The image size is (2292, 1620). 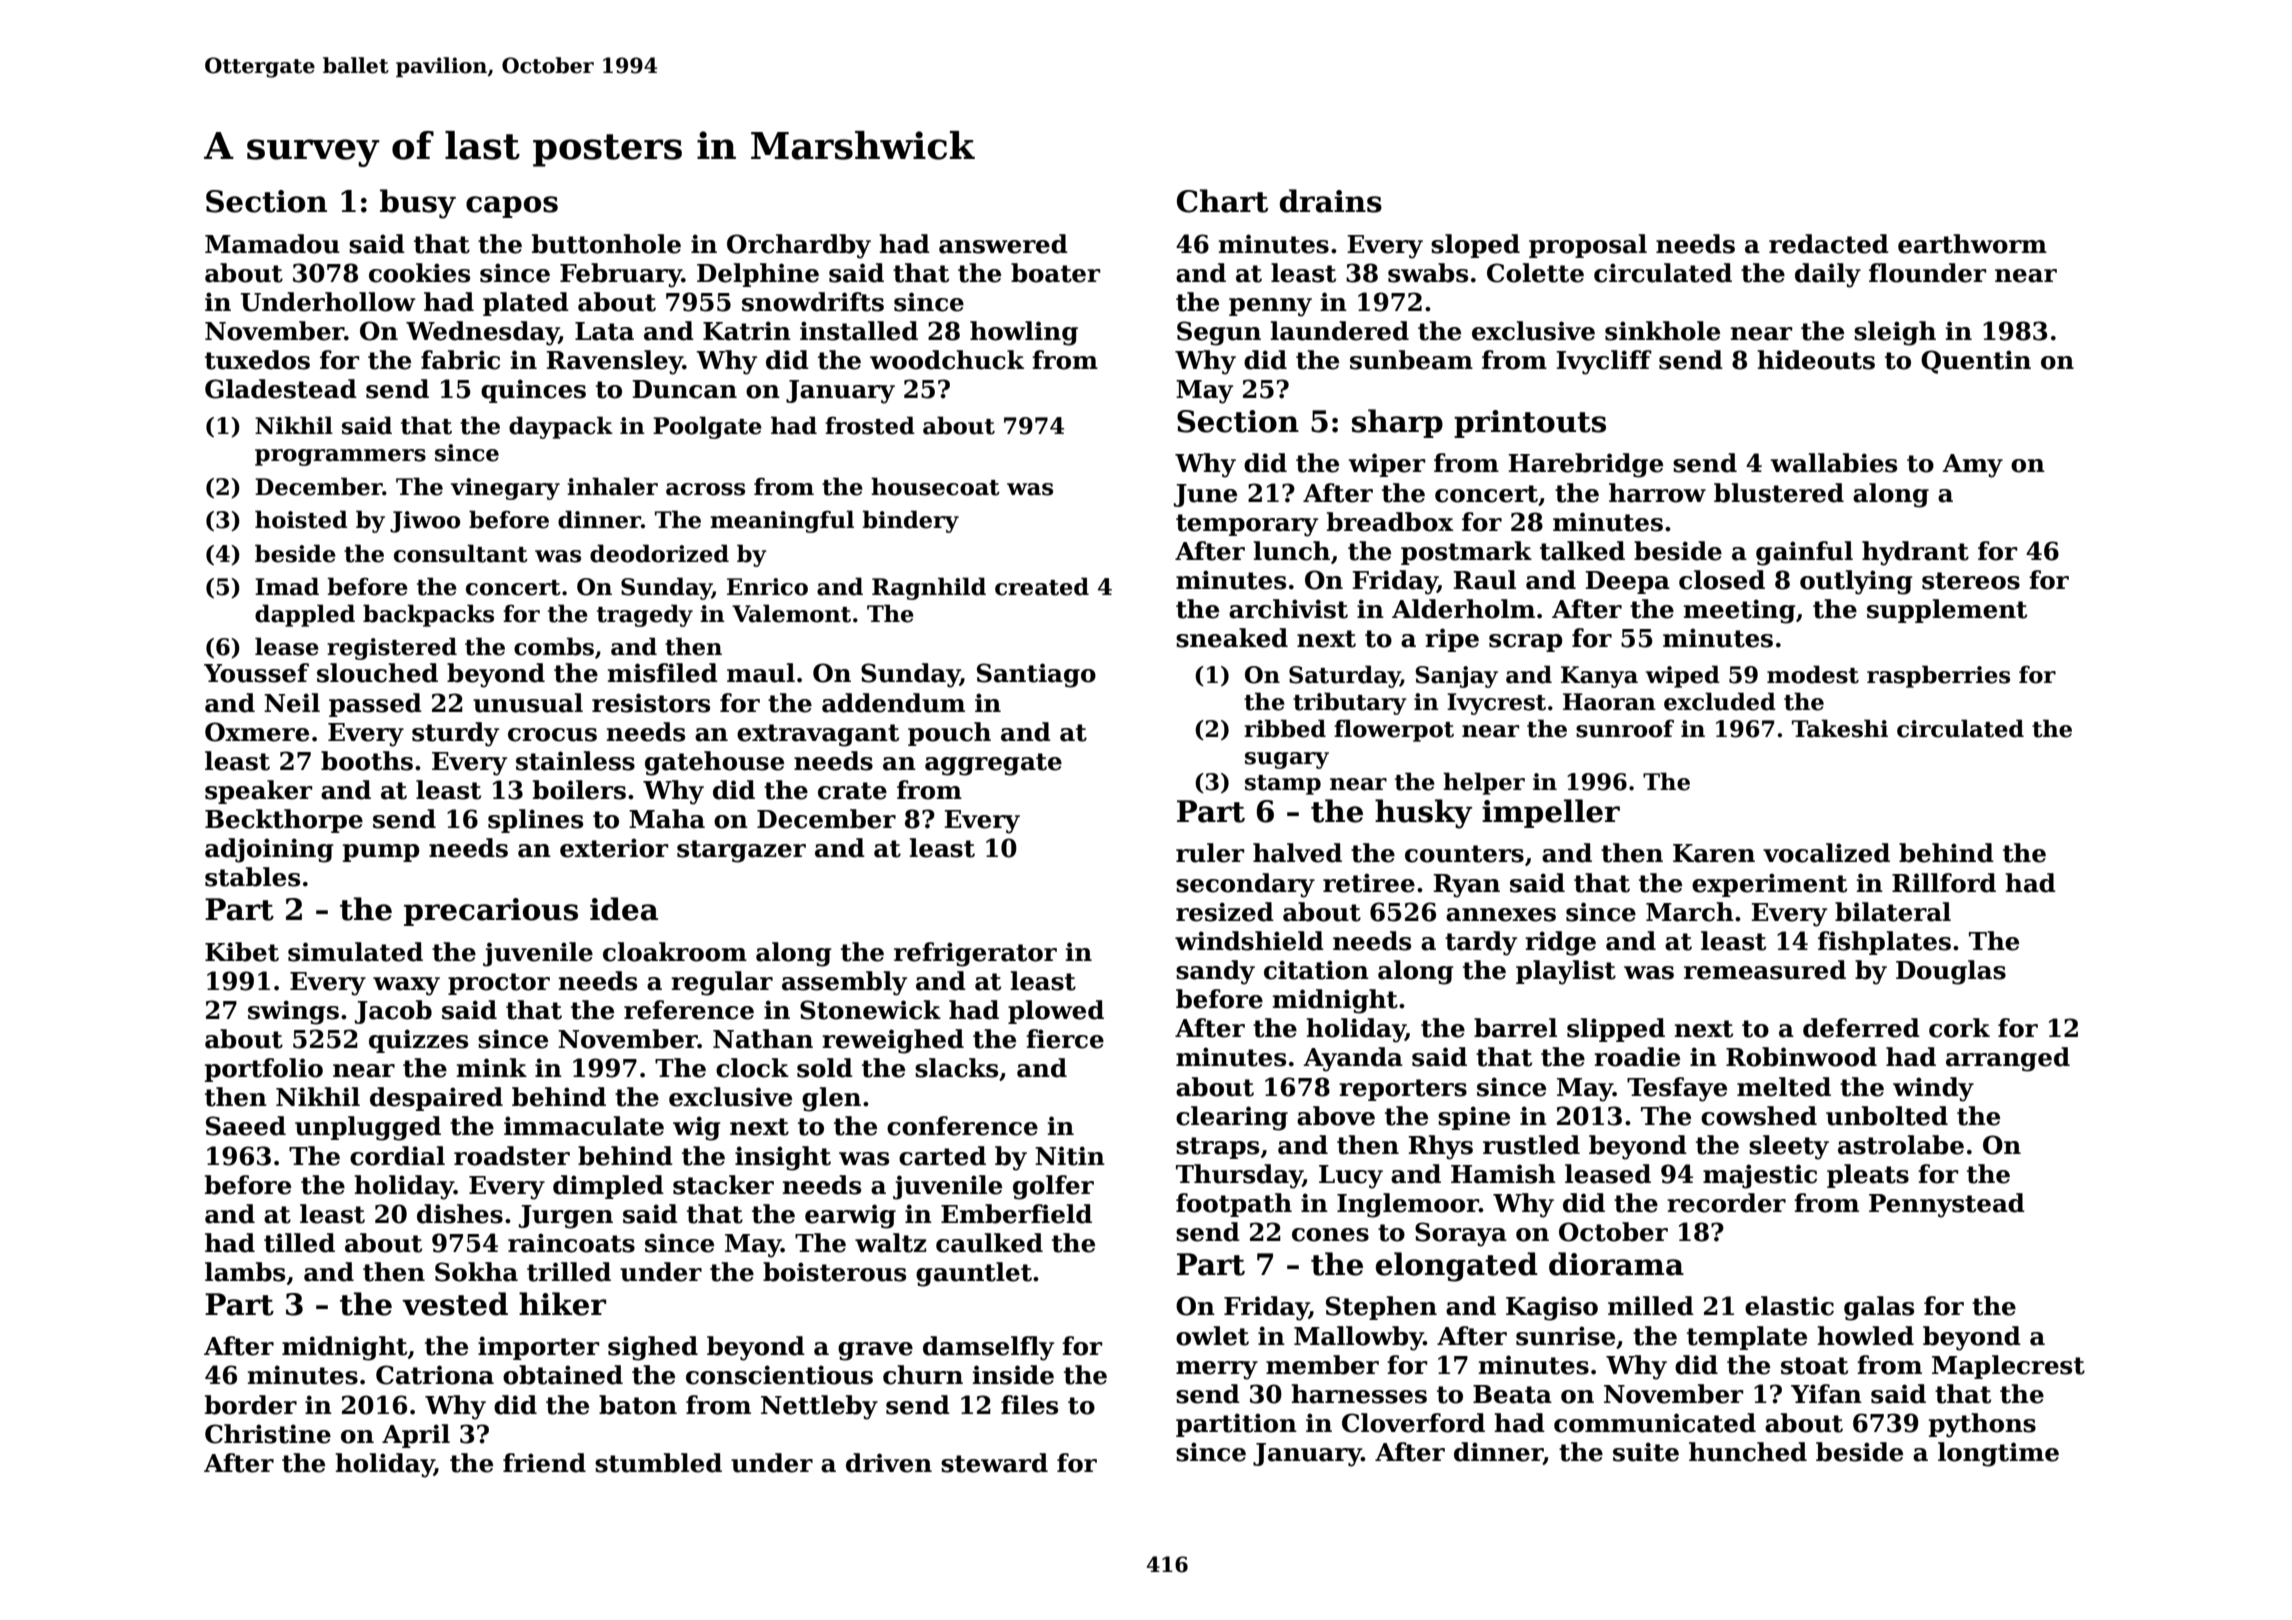 What do you see at coordinates (460, 360) in the screenshot?
I see `fabric` at bounding box center [460, 360].
